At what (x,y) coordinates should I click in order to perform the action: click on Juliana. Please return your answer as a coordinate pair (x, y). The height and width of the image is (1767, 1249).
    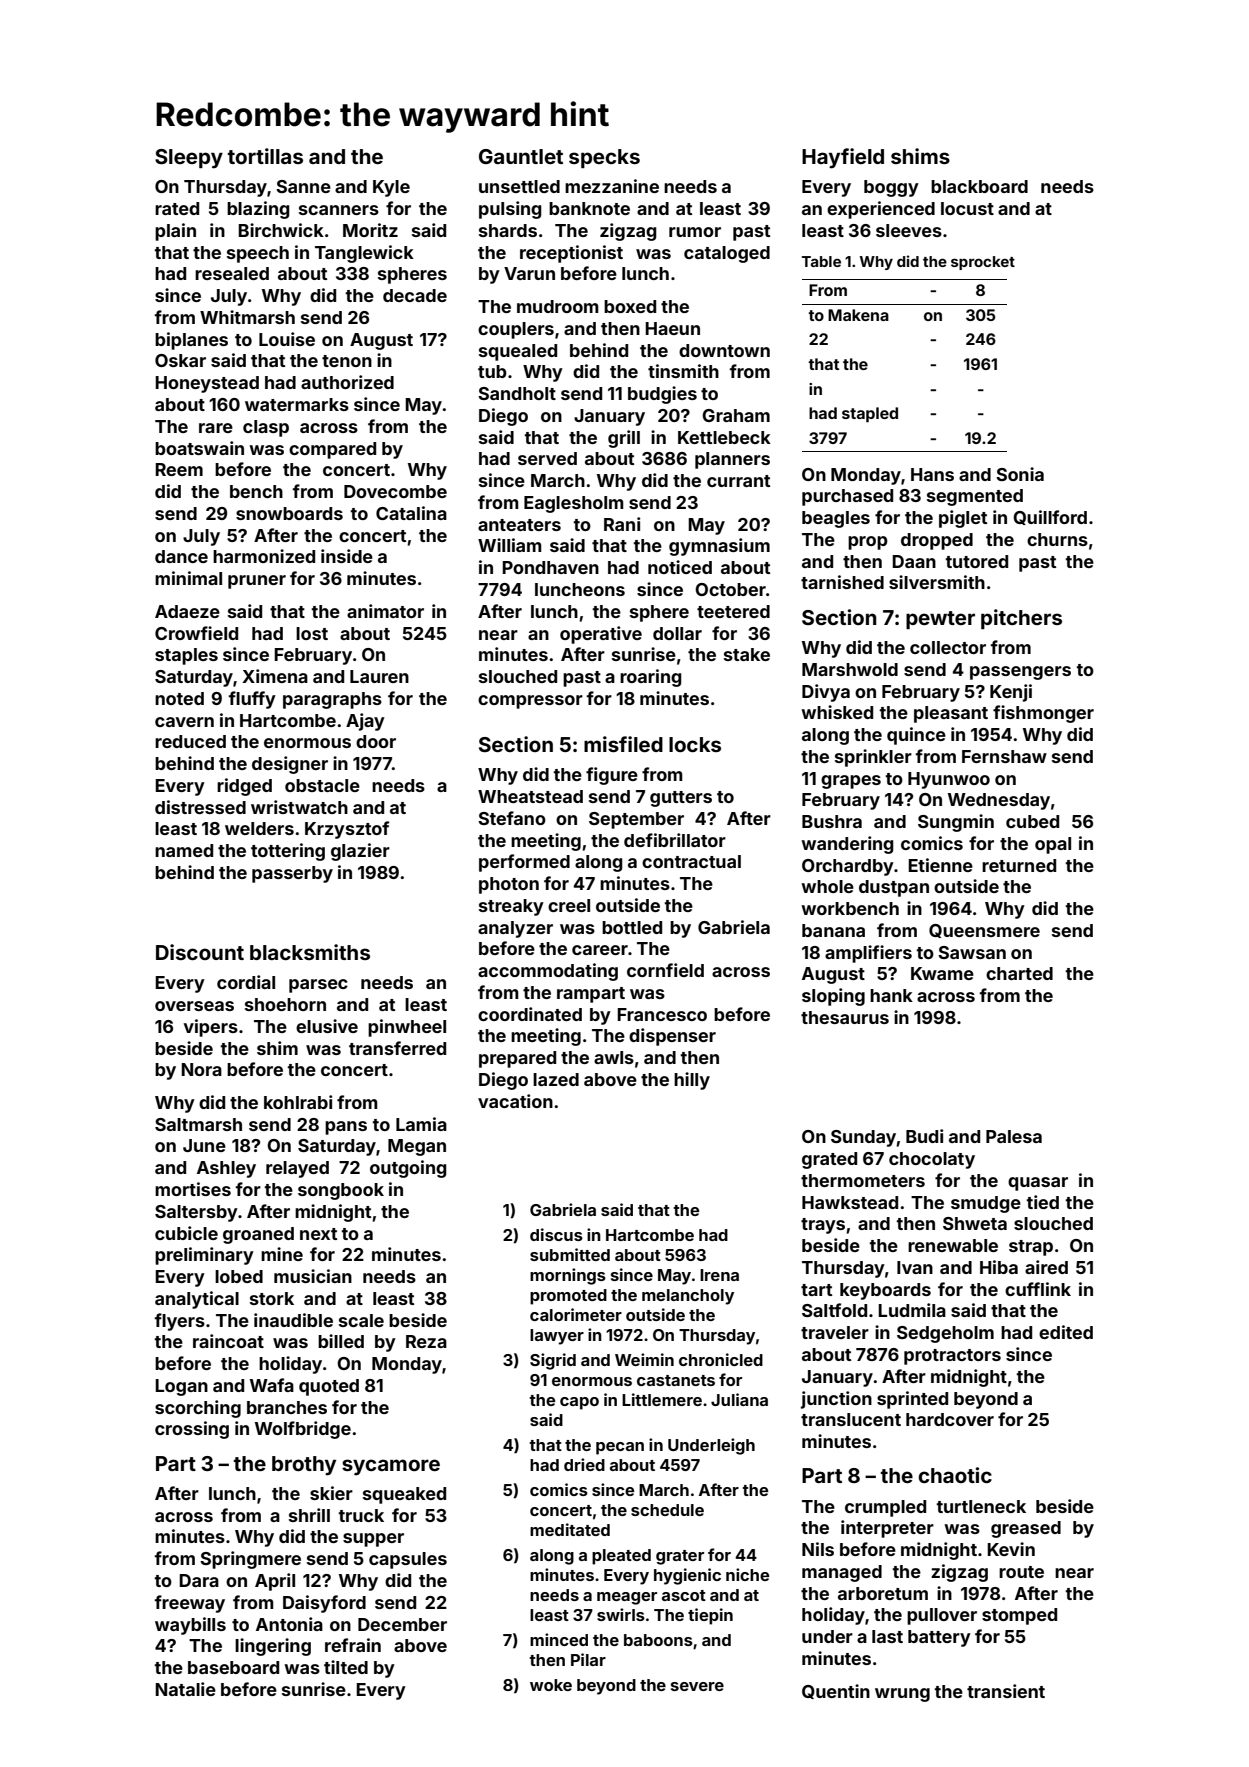
    Looking at the image, I should click on (739, 1399).
